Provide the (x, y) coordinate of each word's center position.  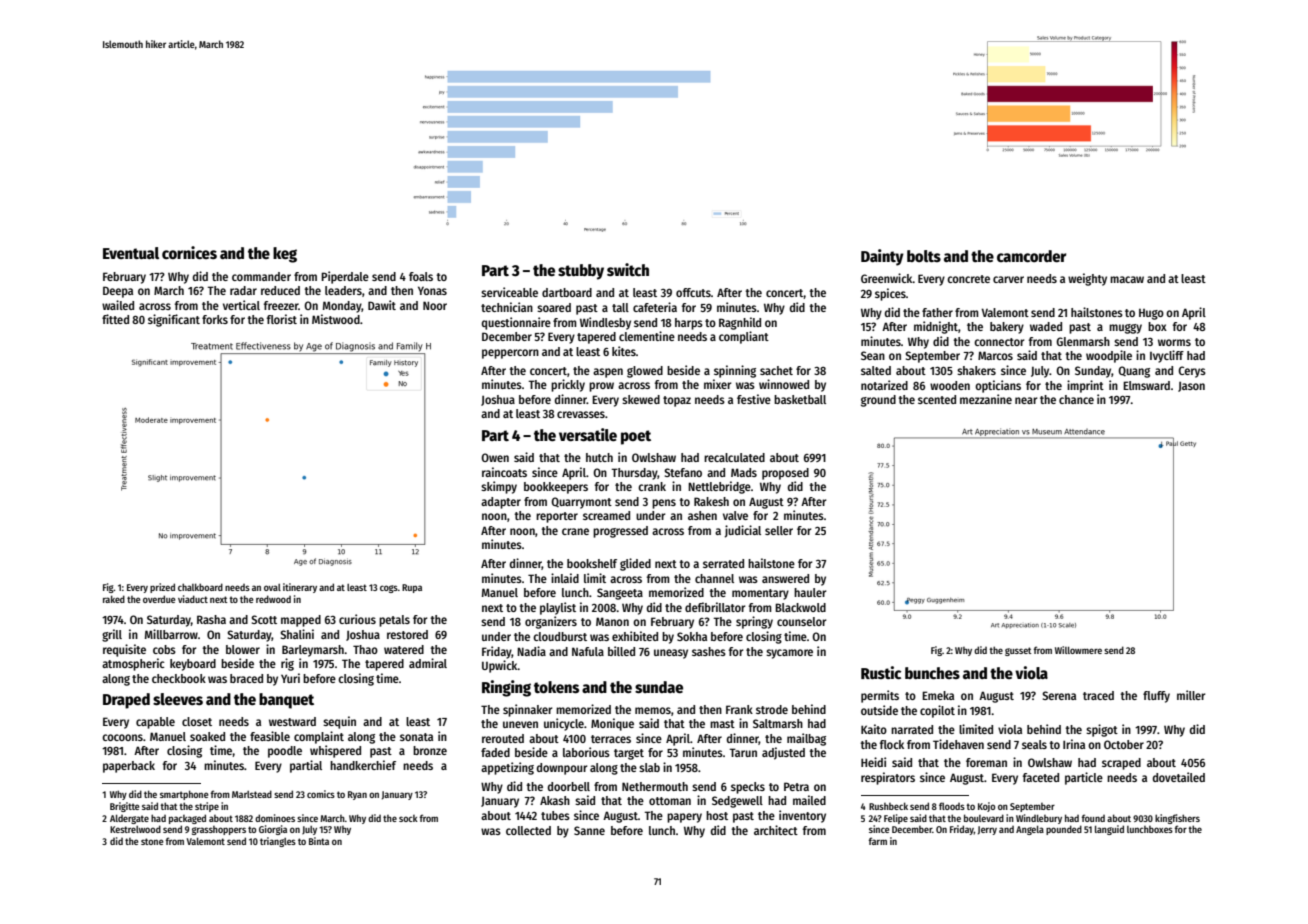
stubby (581, 272)
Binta (319, 841)
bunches (932, 673)
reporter (557, 517)
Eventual (131, 253)
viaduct (193, 599)
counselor (802, 621)
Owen (495, 457)
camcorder (1031, 256)
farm (877, 841)
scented (937, 399)
